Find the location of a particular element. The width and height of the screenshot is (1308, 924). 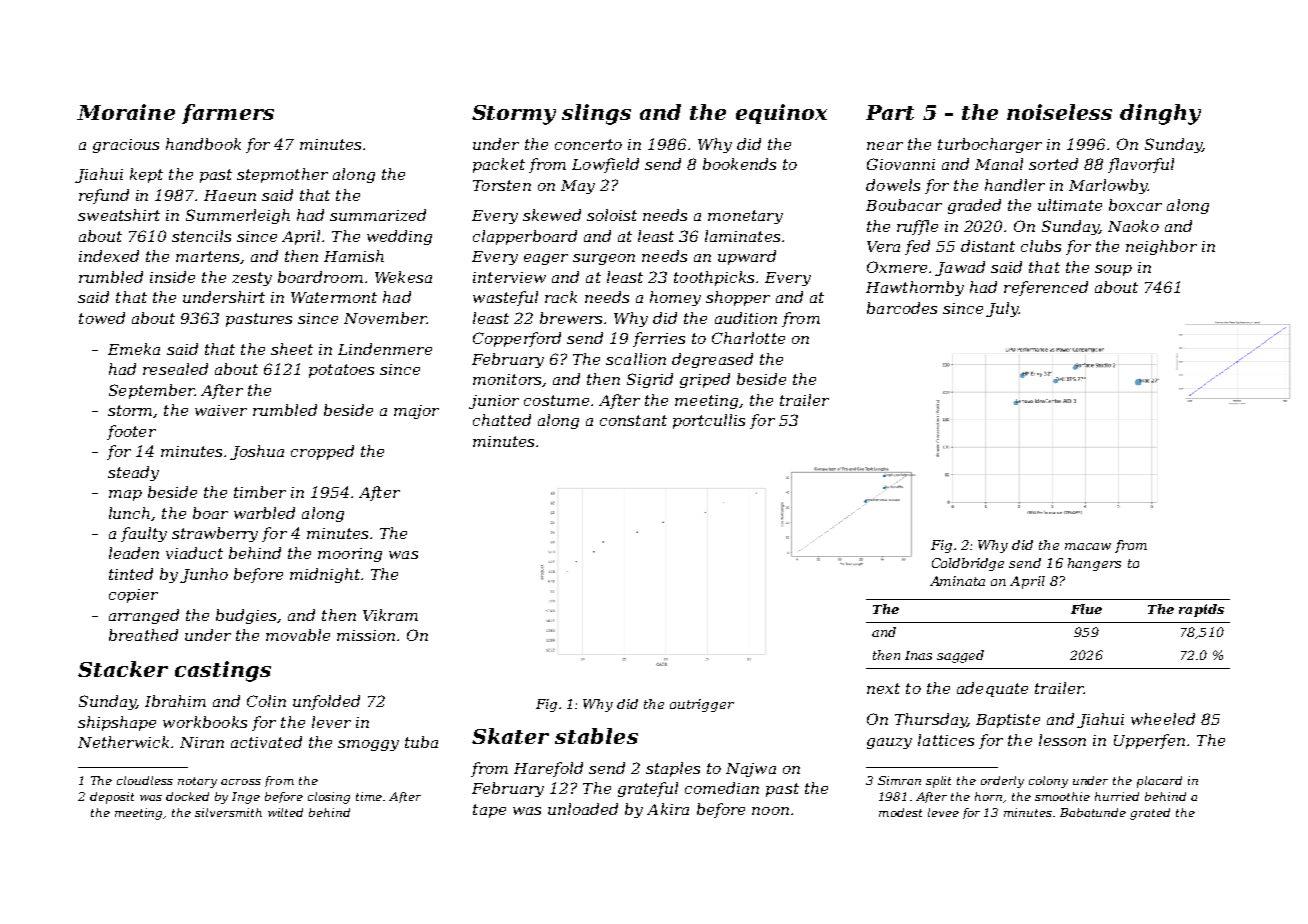

macaw is located at coordinates (1088, 546).
